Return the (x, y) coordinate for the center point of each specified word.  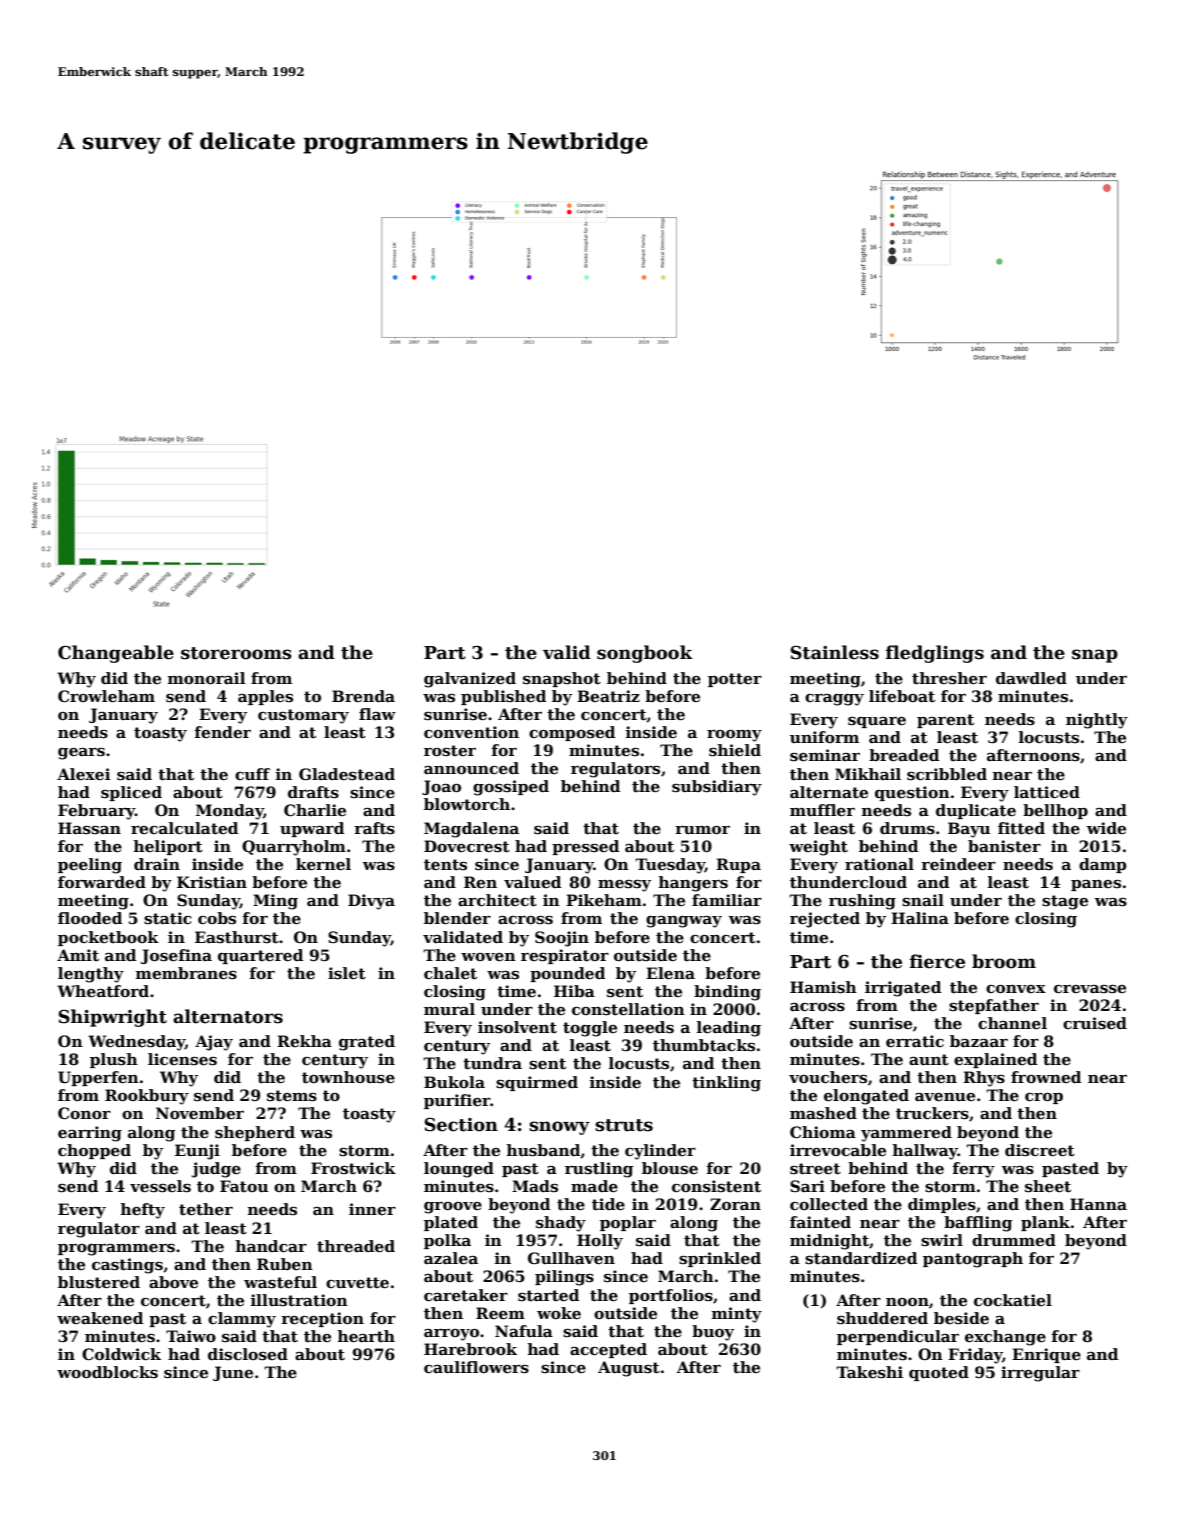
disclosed (248, 1354)
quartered (260, 956)
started (548, 1295)
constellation (628, 1009)
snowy (559, 1128)
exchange (1005, 1338)
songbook (645, 654)
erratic (915, 1041)
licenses (182, 1059)
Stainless (835, 652)
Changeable (116, 654)
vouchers (828, 1077)
